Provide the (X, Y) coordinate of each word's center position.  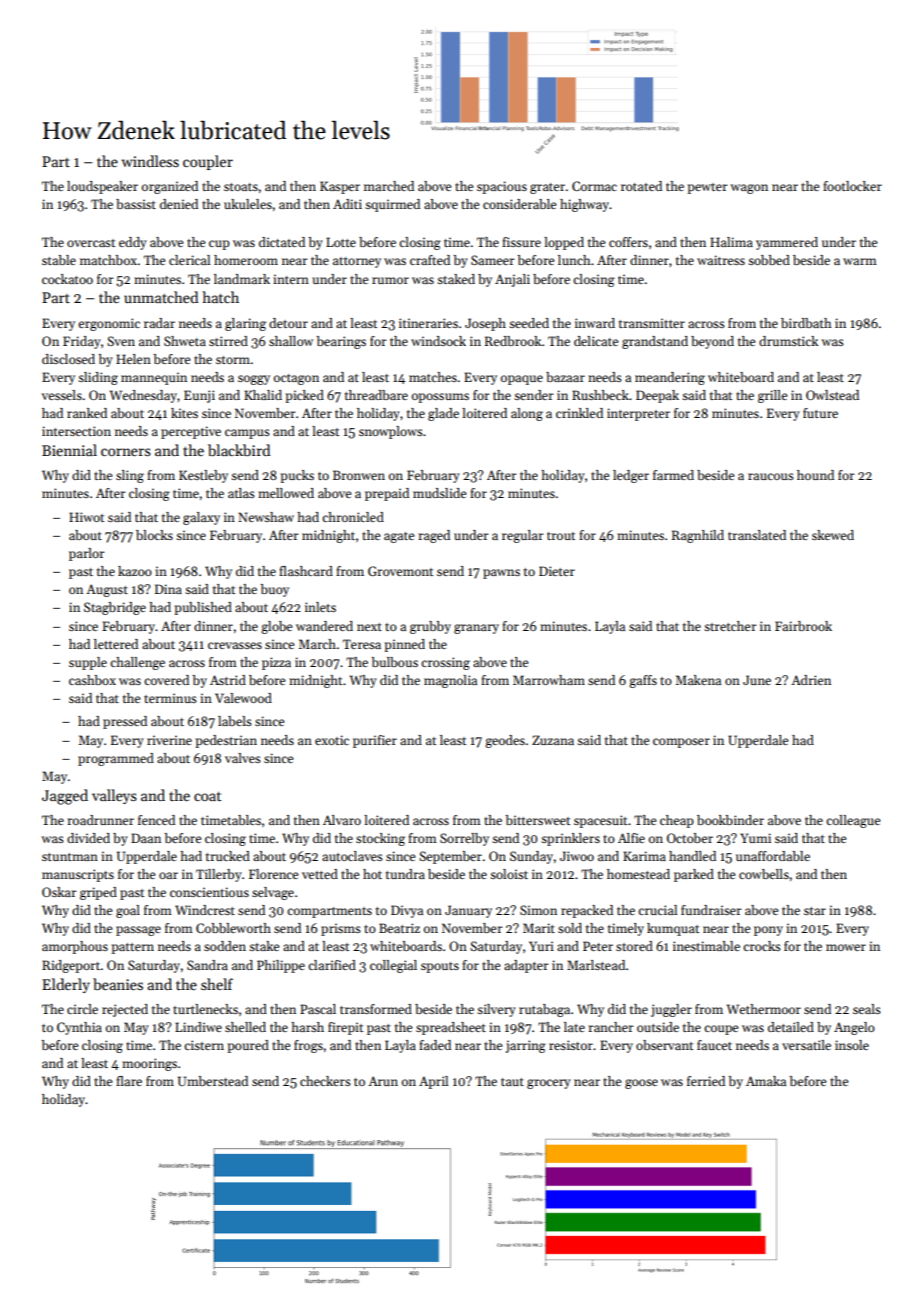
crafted (430, 260)
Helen (133, 359)
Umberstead (213, 1081)
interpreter (638, 414)
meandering (670, 378)
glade (443, 414)
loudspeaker (102, 187)
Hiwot (86, 517)
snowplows (391, 432)
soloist (509, 874)
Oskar (59, 892)
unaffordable (773, 856)
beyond (712, 342)
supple (88, 663)
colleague (853, 821)
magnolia (450, 681)
